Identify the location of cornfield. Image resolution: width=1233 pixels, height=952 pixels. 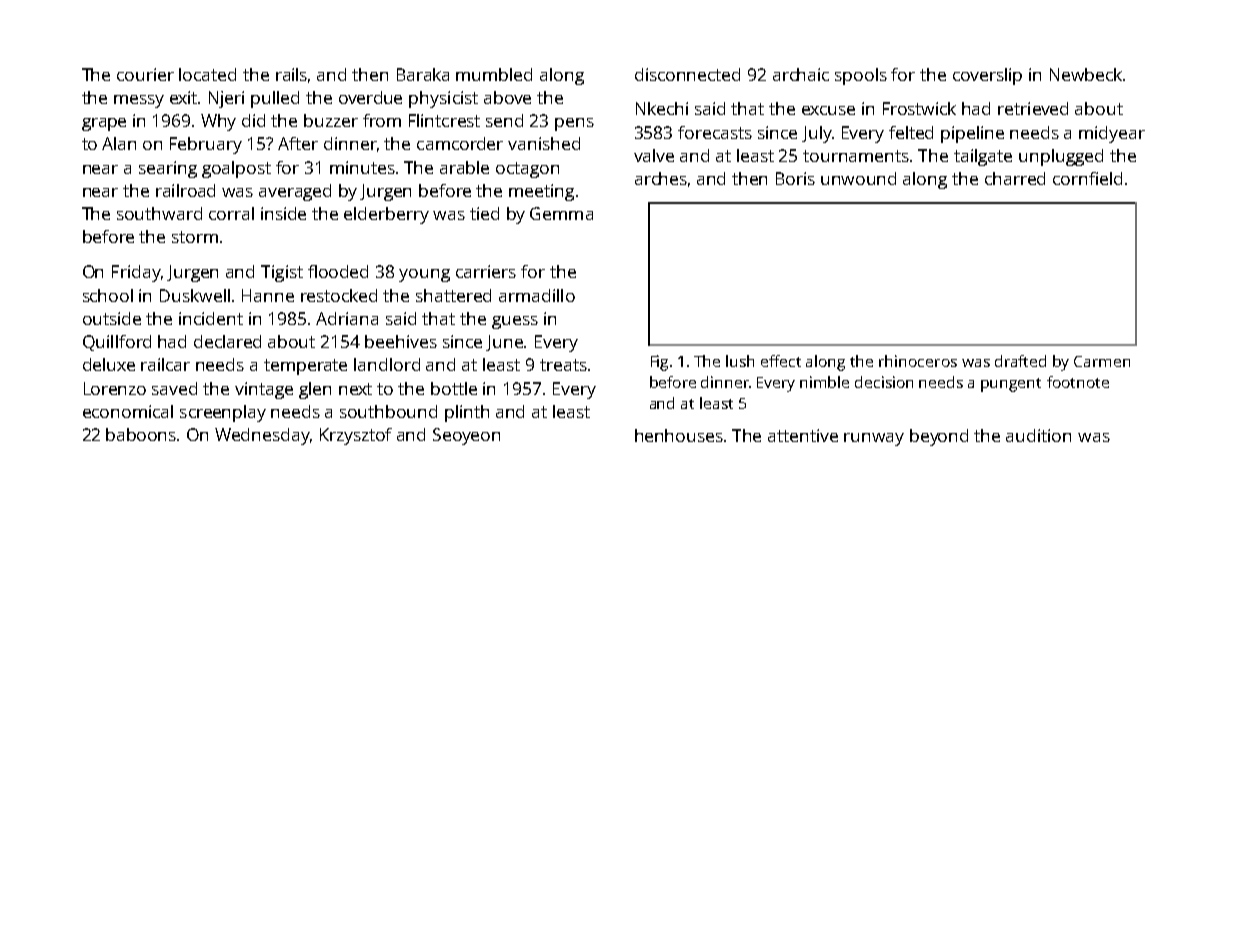
(1087, 178).
